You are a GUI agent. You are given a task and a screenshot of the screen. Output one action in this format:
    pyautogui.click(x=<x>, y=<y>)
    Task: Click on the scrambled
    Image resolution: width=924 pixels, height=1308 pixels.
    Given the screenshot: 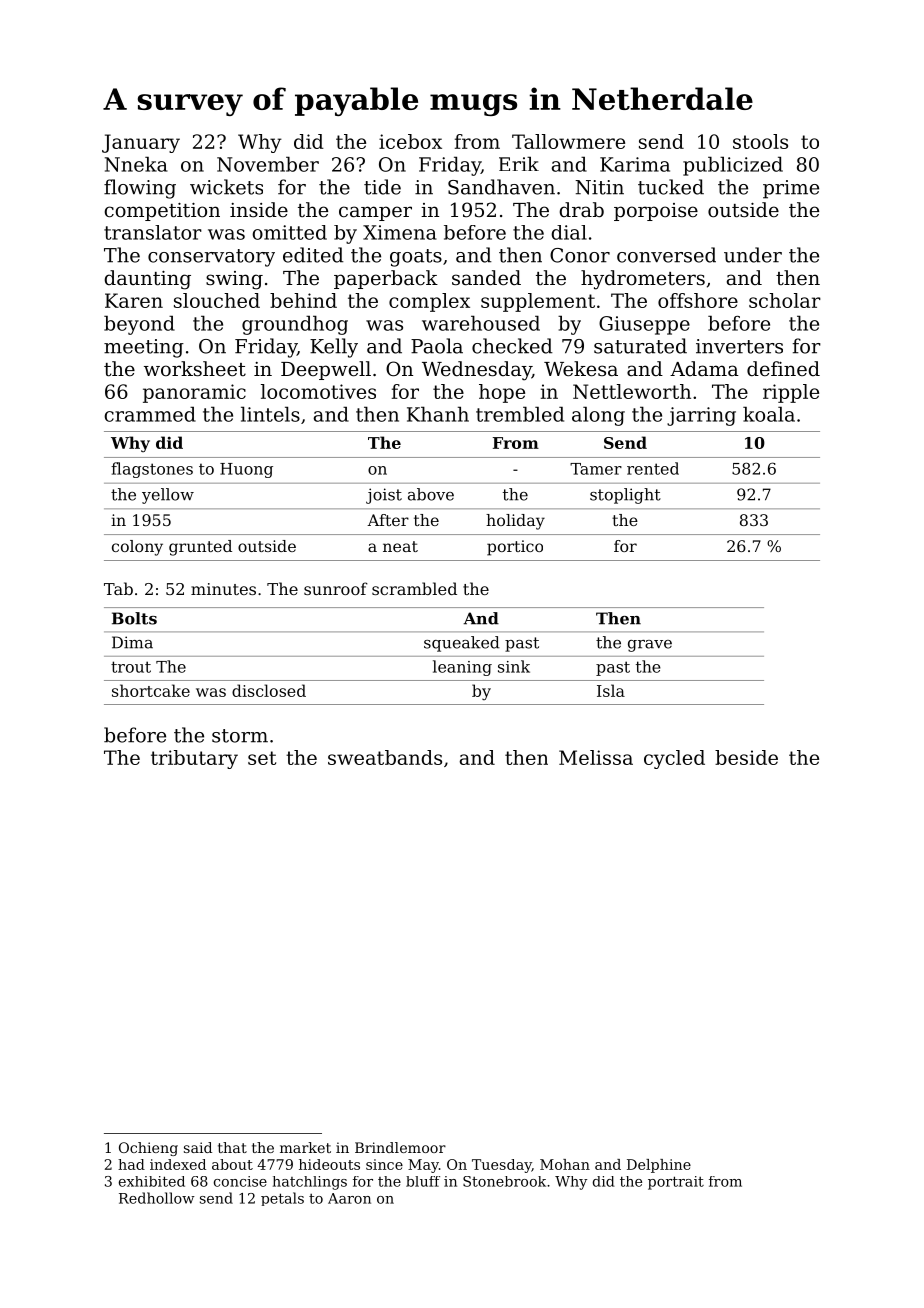 What is the action you would take?
    pyautogui.click(x=414, y=588)
